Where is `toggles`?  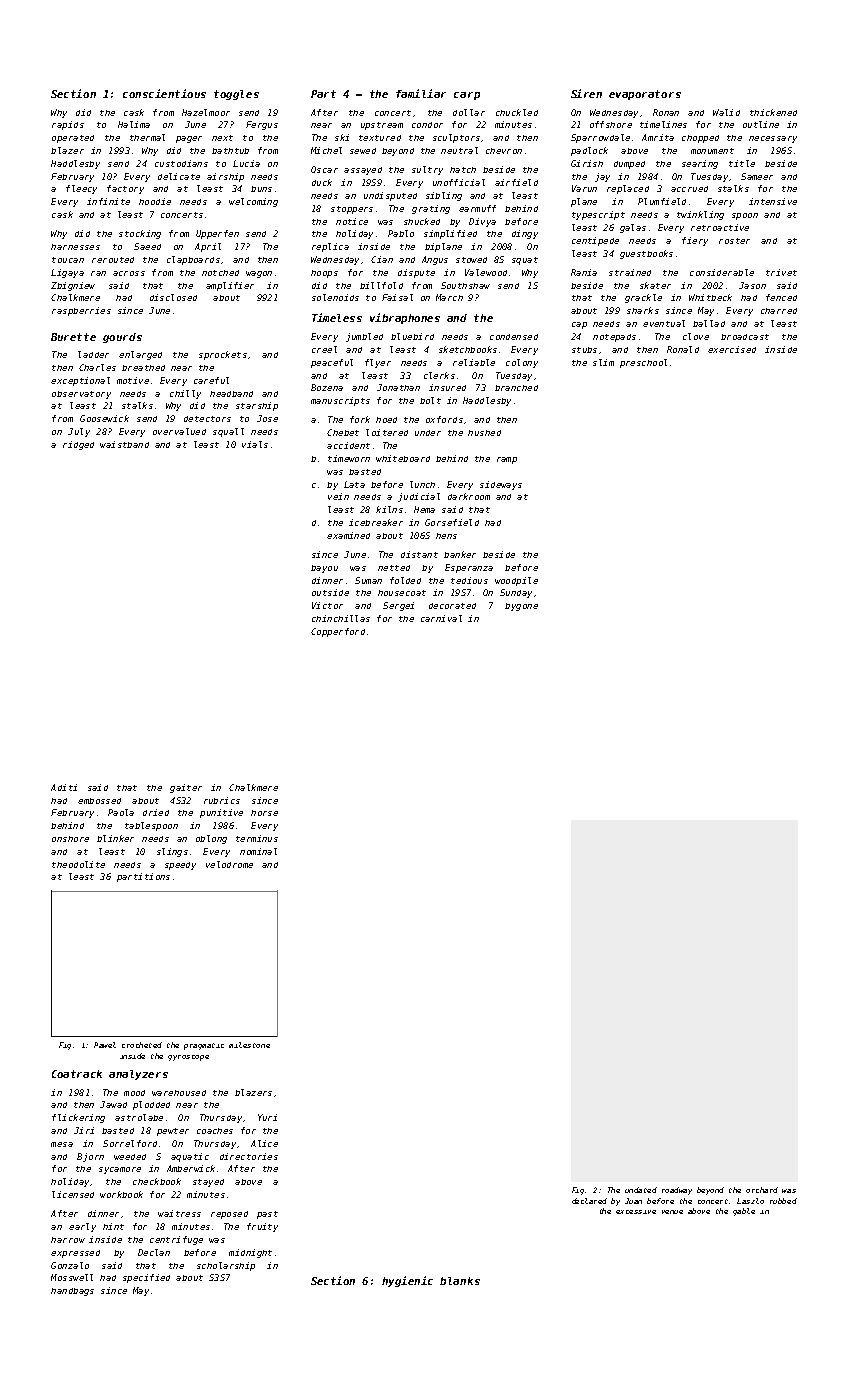 toggles is located at coordinates (236, 95).
